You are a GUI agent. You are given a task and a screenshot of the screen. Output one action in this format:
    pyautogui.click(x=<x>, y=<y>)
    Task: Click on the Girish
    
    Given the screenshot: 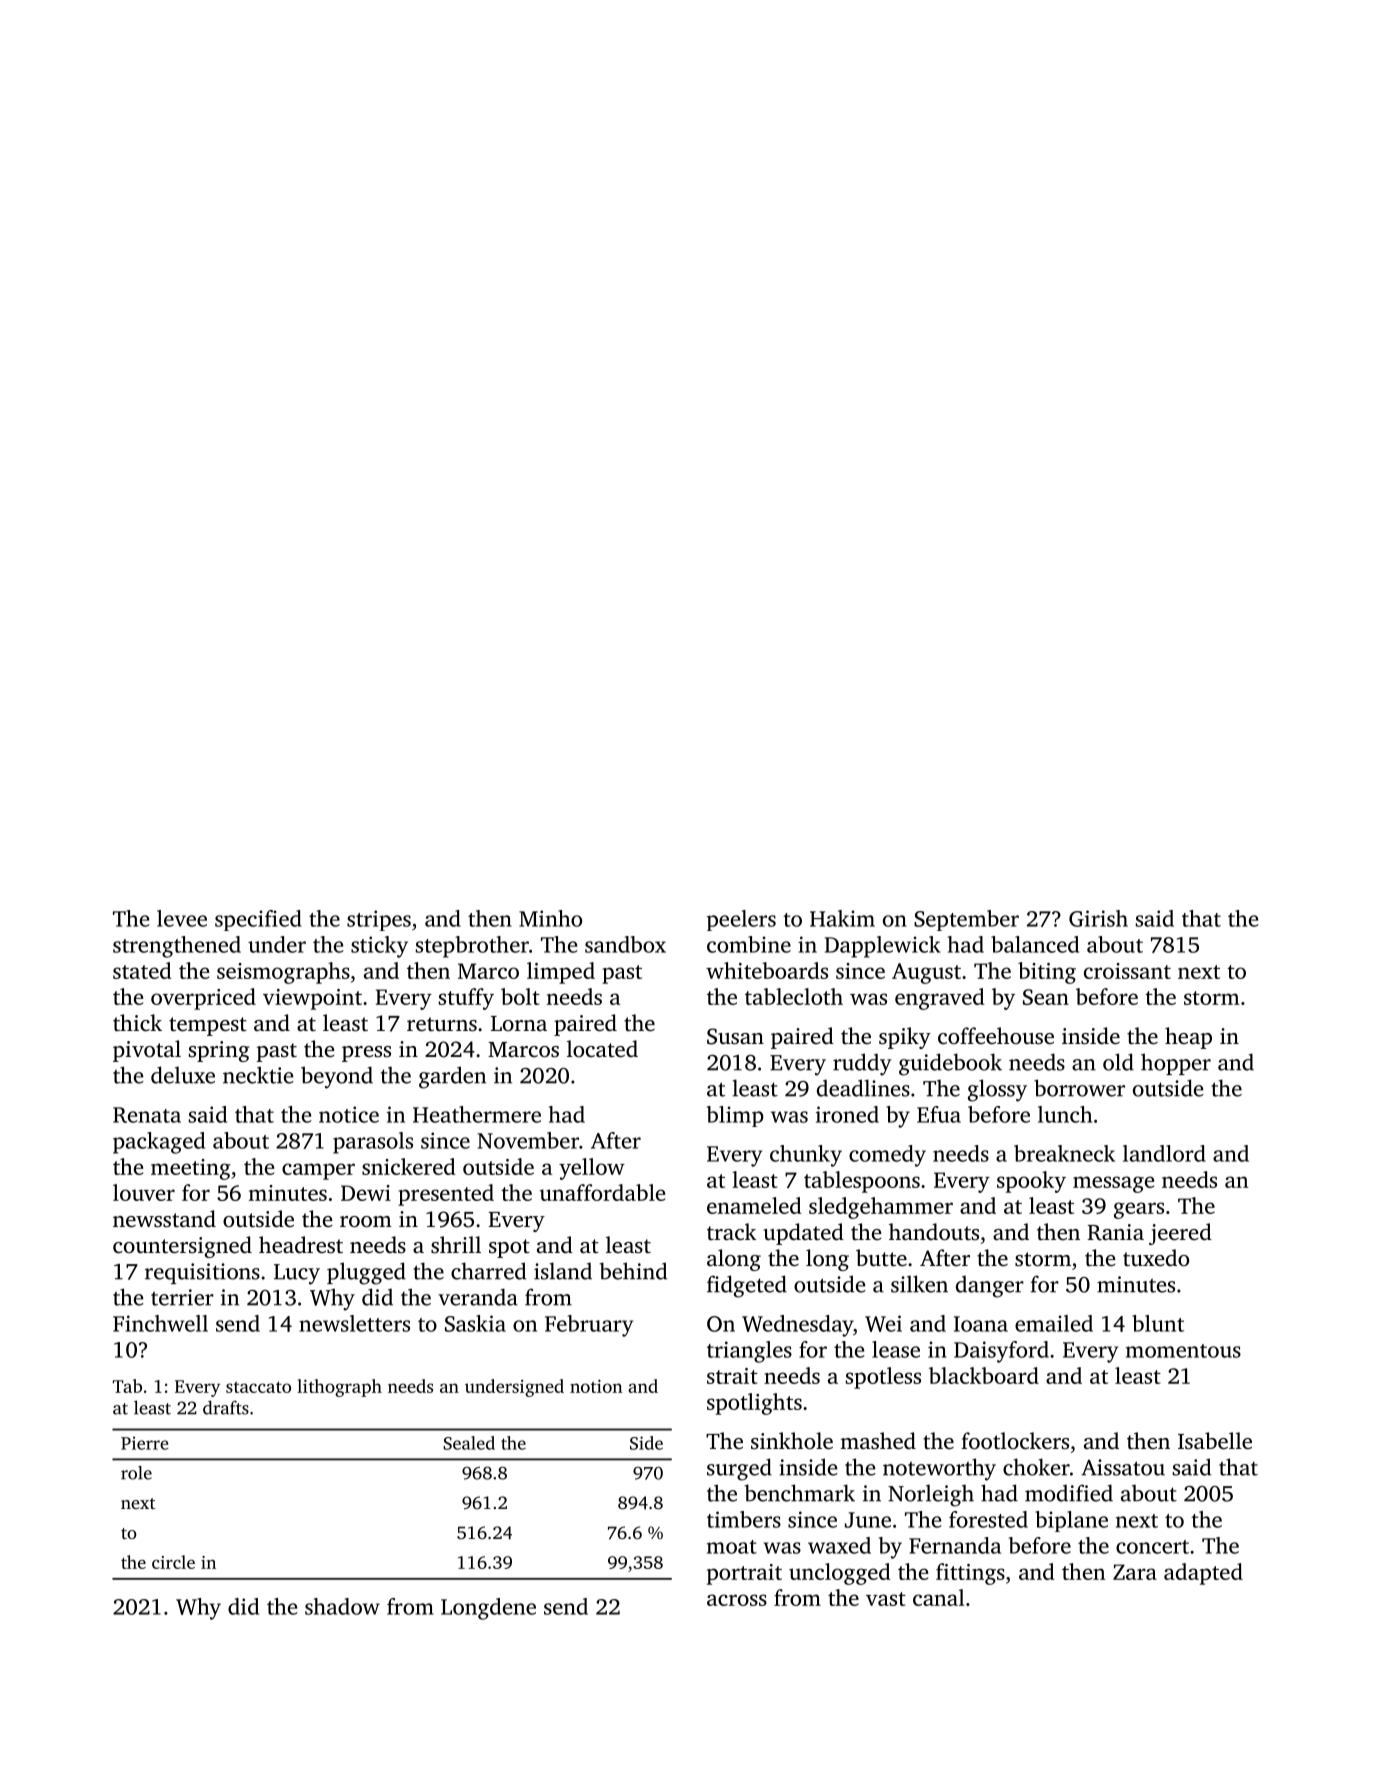 What is the action you would take?
    pyautogui.click(x=1098, y=918)
